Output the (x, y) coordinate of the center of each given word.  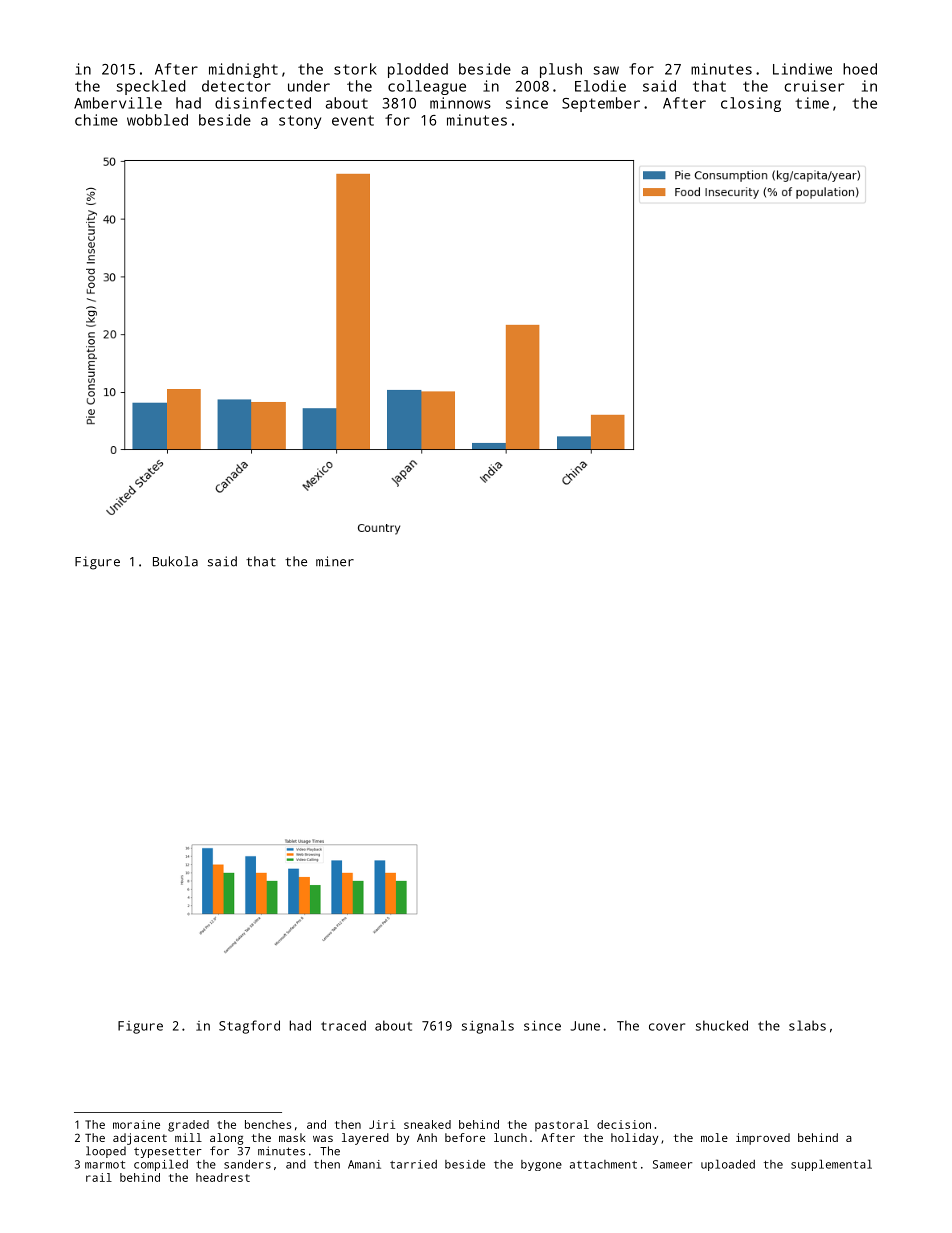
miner (335, 561)
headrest (223, 1177)
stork (355, 69)
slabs (807, 1025)
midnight (243, 70)
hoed (860, 69)
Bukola (175, 561)
